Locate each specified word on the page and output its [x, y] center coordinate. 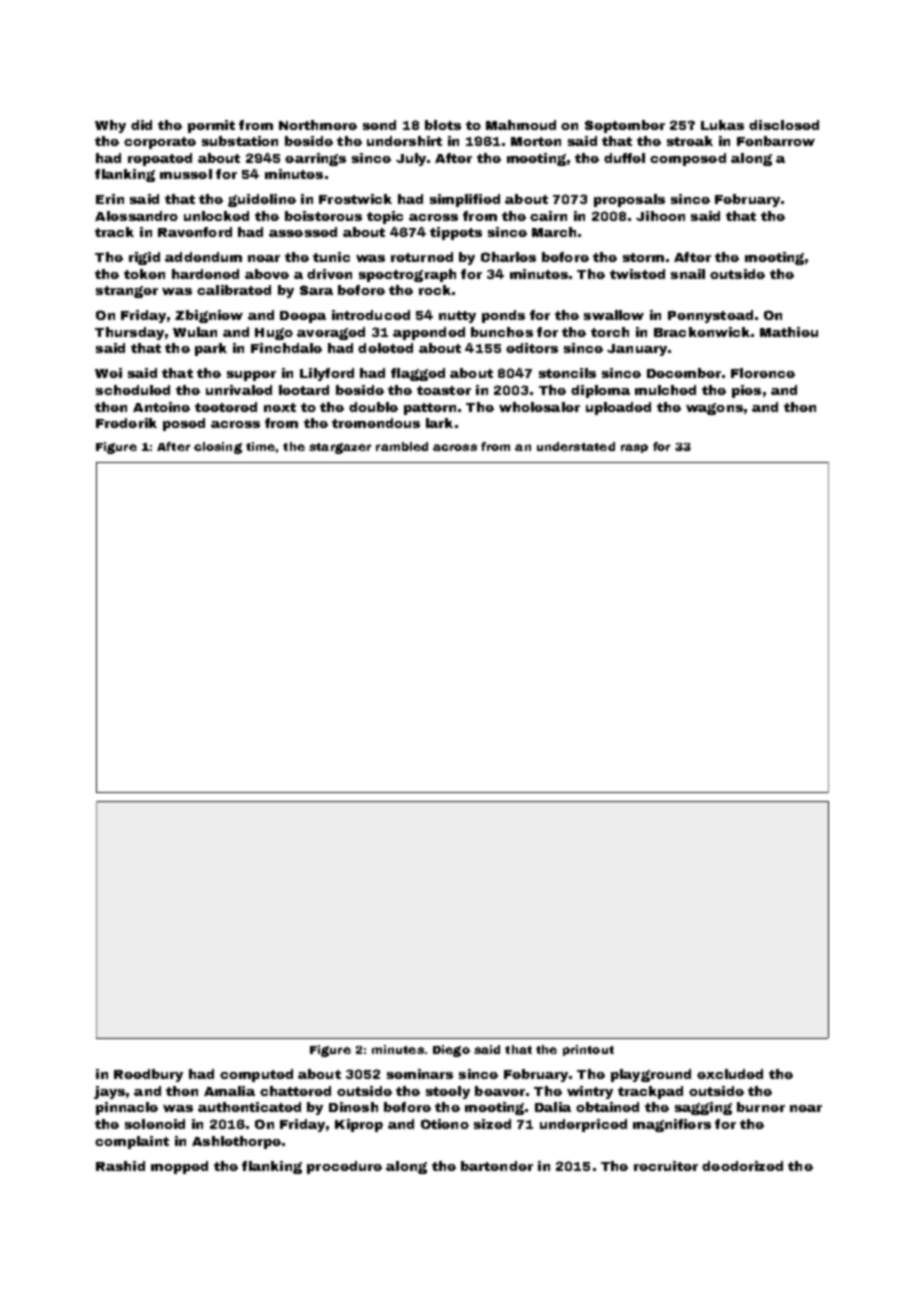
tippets [456, 233]
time [260, 446]
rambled [402, 446]
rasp [634, 448]
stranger [127, 292]
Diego [451, 1051]
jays [109, 1092]
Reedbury [148, 1075]
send [379, 125]
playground [651, 1075]
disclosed [784, 125]
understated [576, 446]
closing [218, 448]
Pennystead [710, 316]
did [141, 125]
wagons [714, 409]
